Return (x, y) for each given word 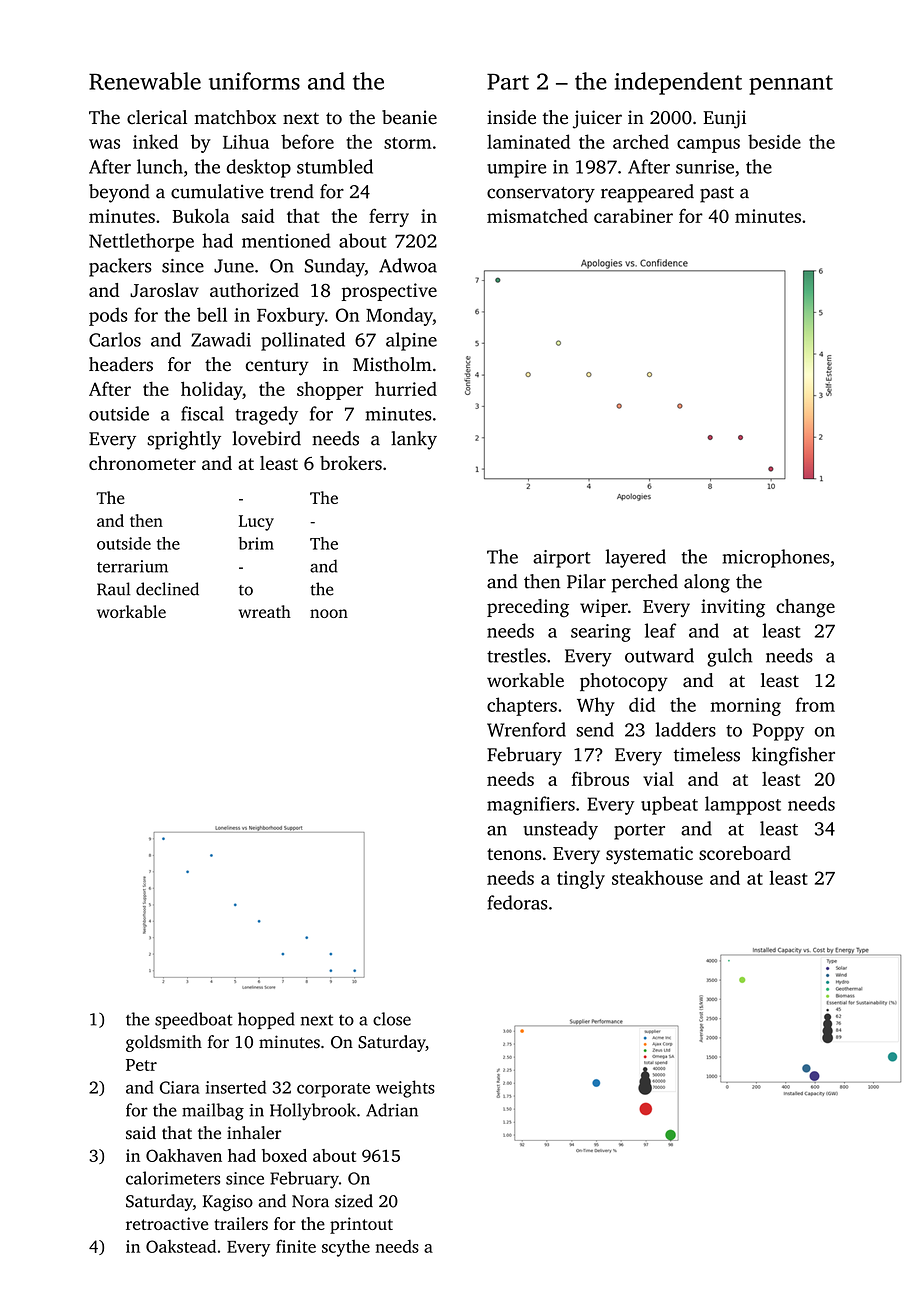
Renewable (145, 81)
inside (511, 117)
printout (361, 1225)
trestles (516, 655)
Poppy (778, 732)
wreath (265, 611)
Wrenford (526, 729)
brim (256, 543)
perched (645, 583)
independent (678, 83)
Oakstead (181, 1246)
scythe (346, 1248)
